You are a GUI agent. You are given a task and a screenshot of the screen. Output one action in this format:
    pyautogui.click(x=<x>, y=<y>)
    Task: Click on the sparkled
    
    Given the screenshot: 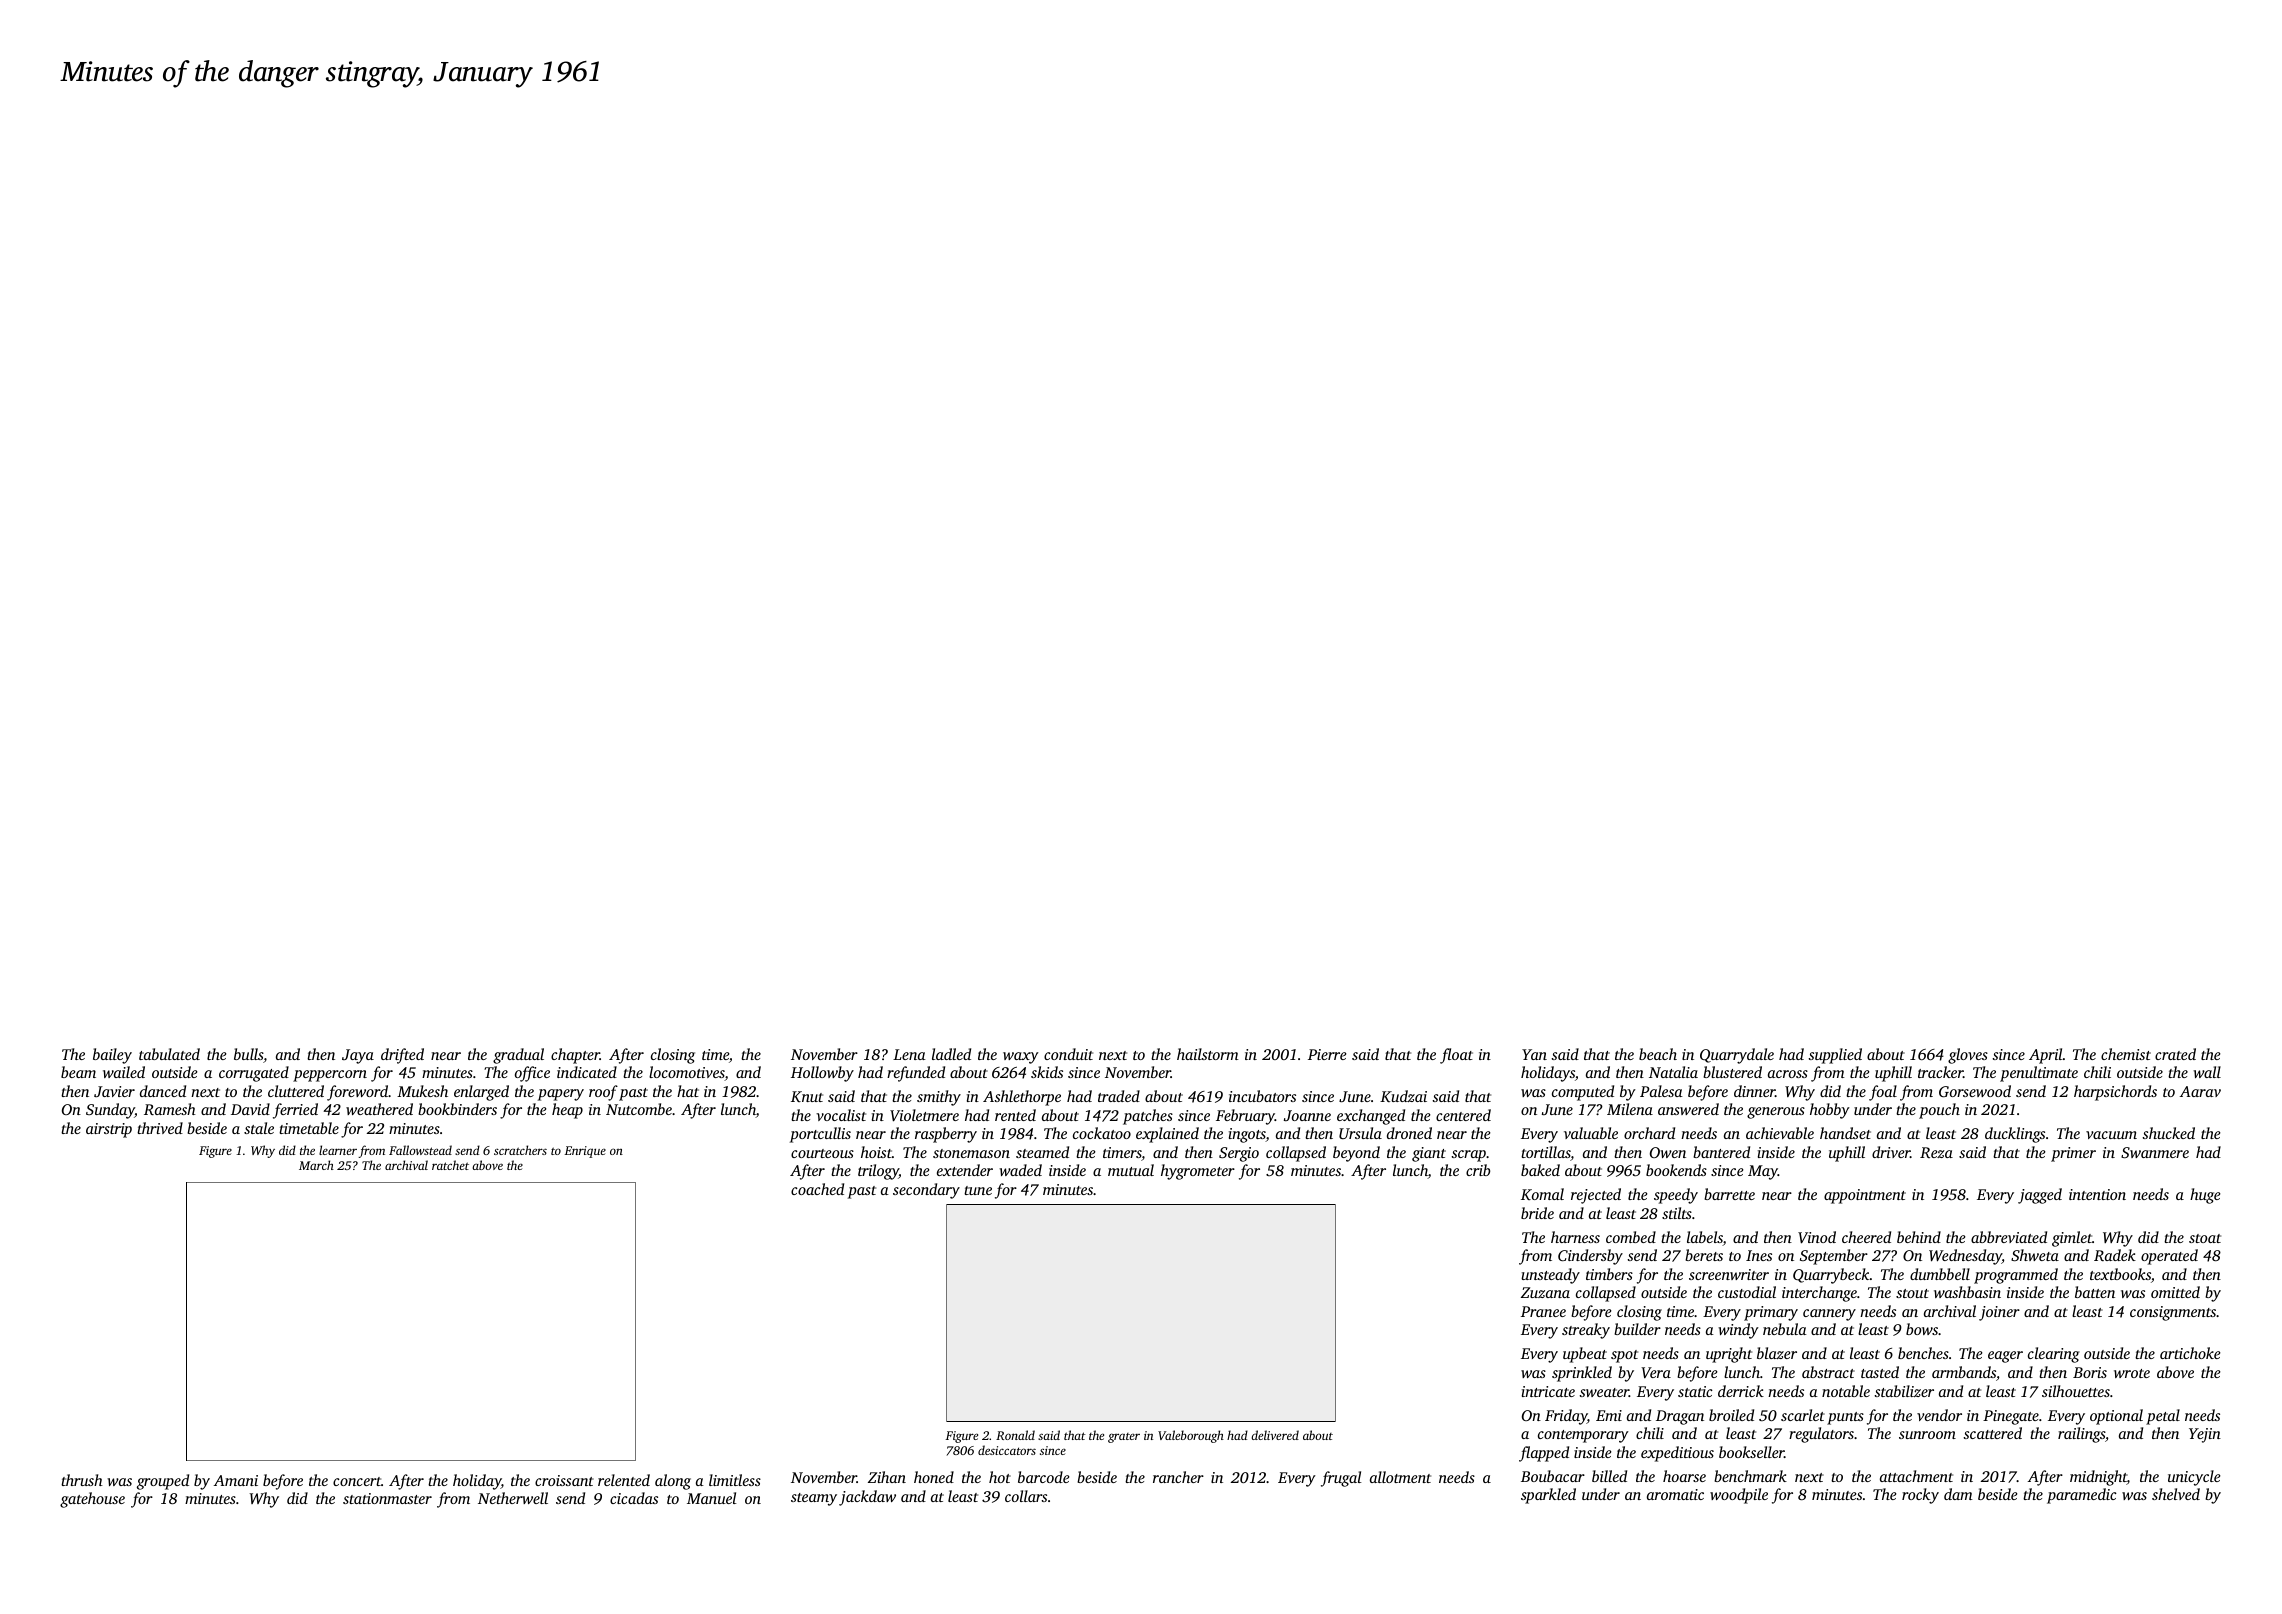 What is the action you would take?
    pyautogui.click(x=1548, y=1496)
